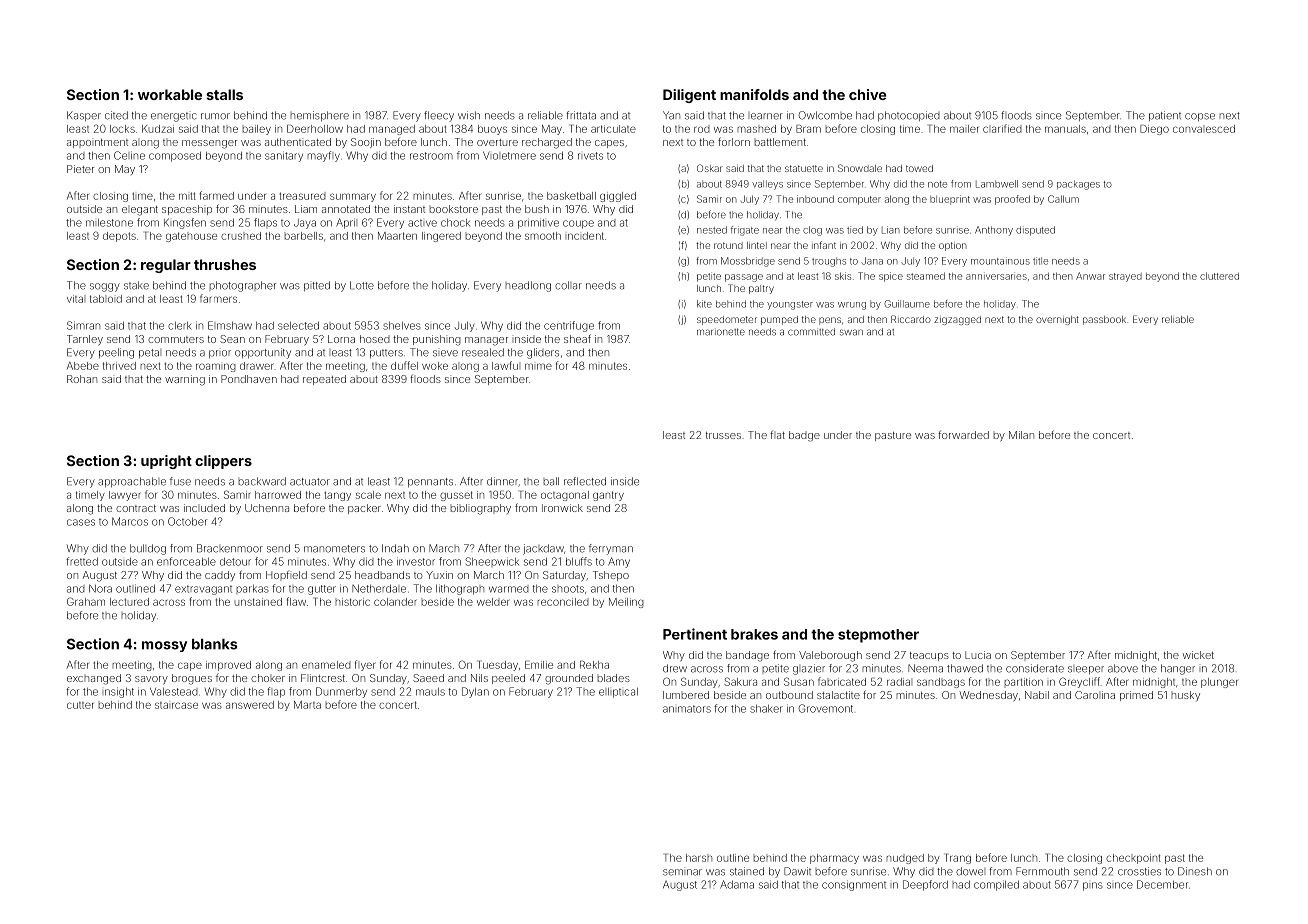 The height and width of the screenshot is (924, 1308). What do you see at coordinates (868, 94) in the screenshot?
I see `chive` at bounding box center [868, 94].
